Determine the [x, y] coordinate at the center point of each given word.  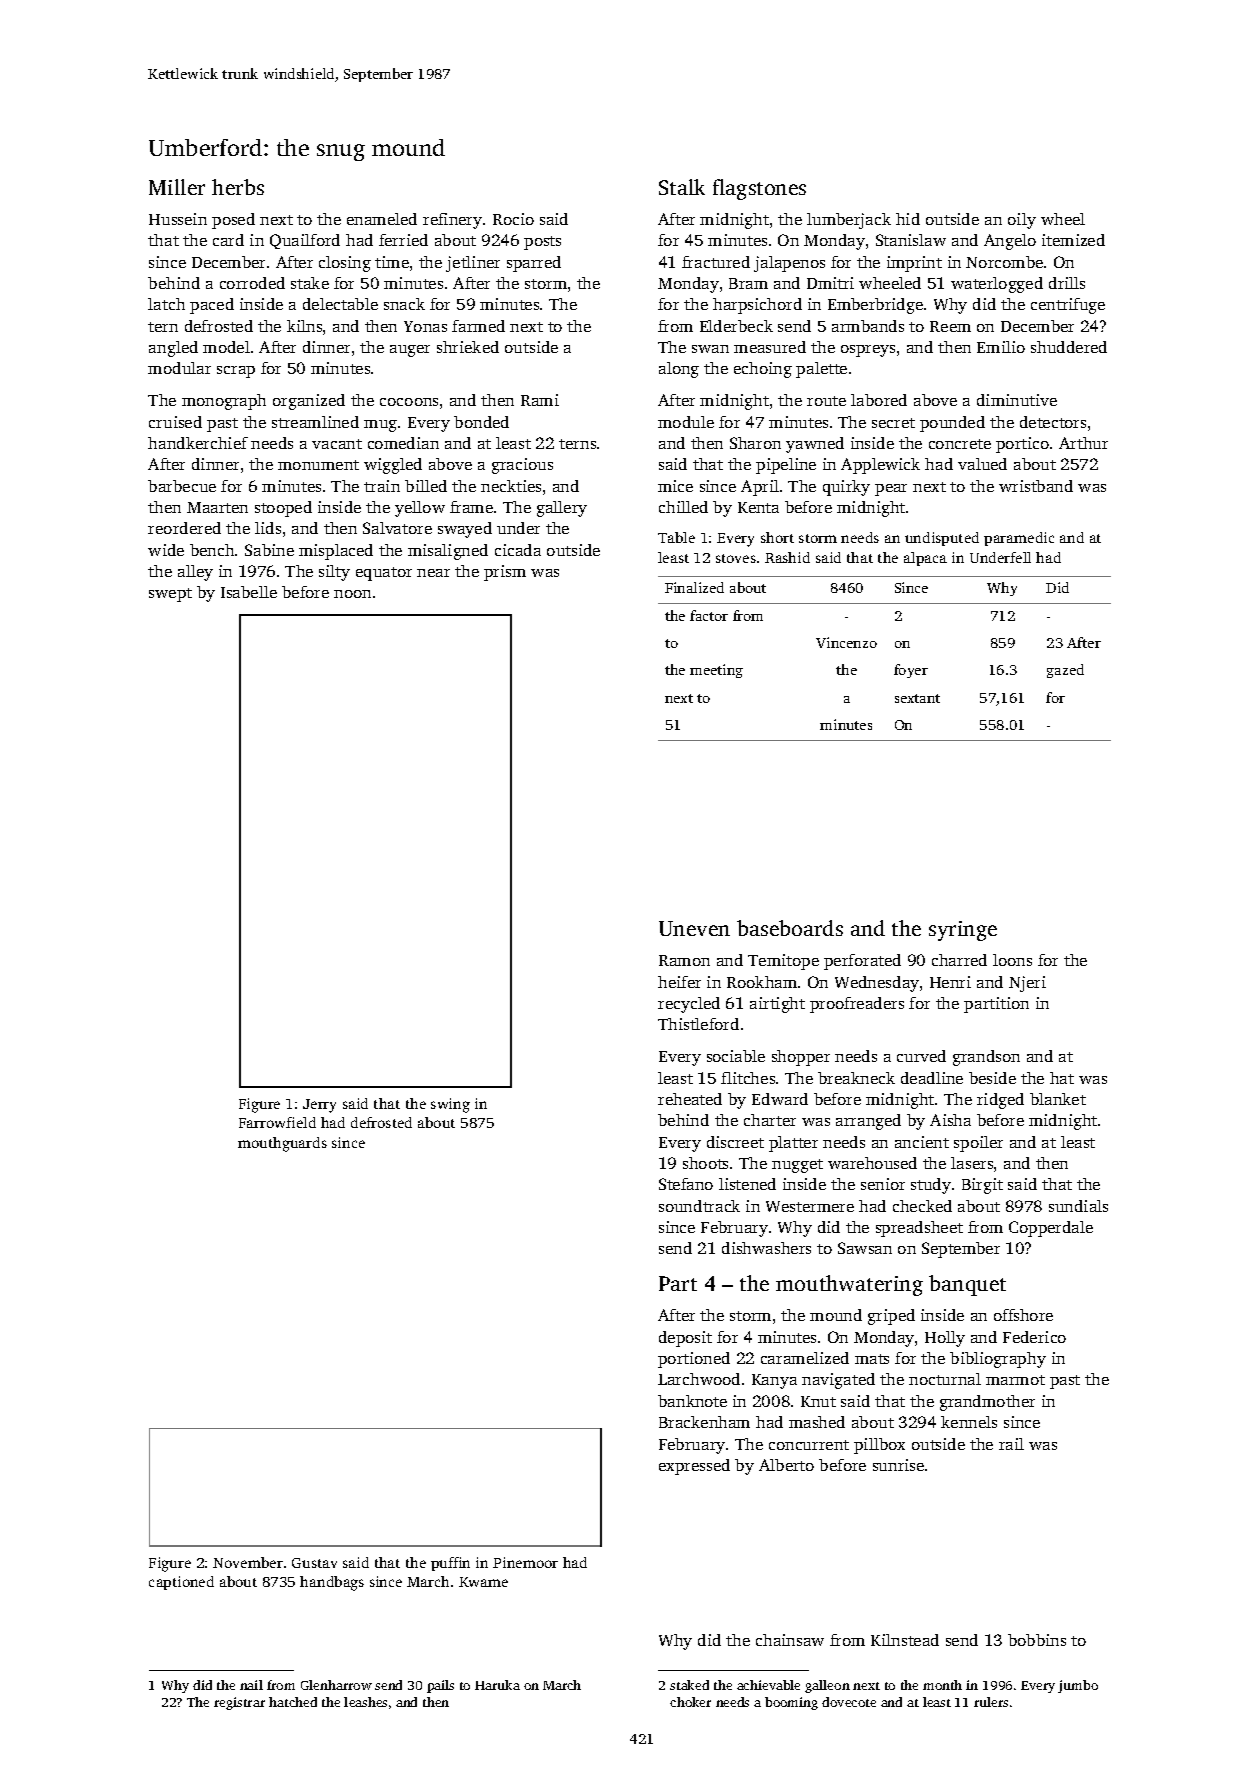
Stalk [682, 187]
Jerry [319, 1106]
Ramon [684, 960]
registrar [239, 1703]
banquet [967, 1285]
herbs [238, 187]
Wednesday [877, 984]
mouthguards [282, 1144]
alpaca [925, 559]
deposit [685, 1339]
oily [1022, 221]
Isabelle [249, 592]
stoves [736, 558]
